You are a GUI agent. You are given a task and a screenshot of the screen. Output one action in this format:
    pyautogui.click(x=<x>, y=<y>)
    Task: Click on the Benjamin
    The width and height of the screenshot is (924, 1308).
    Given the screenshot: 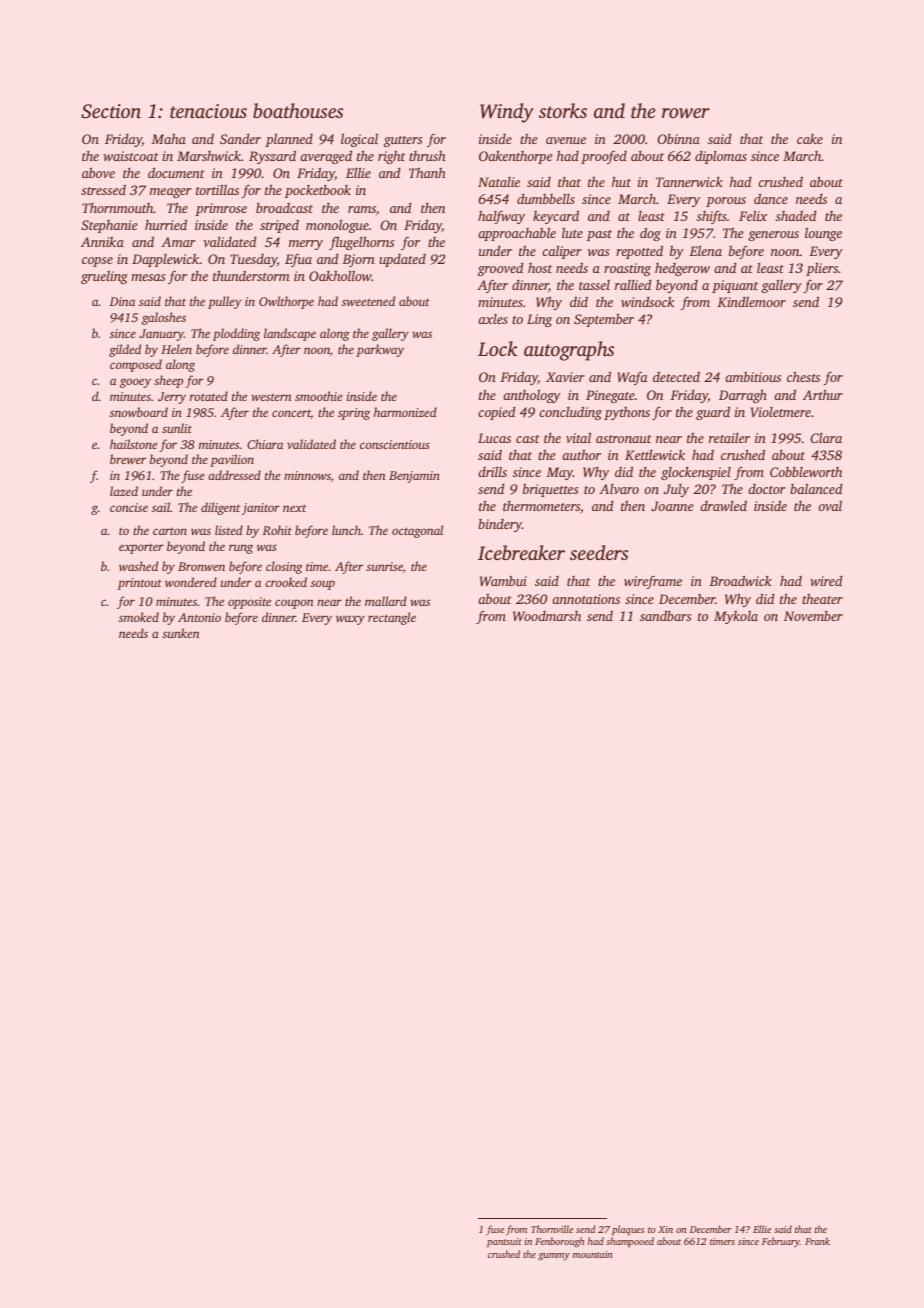 What is the action you would take?
    pyautogui.click(x=414, y=477)
